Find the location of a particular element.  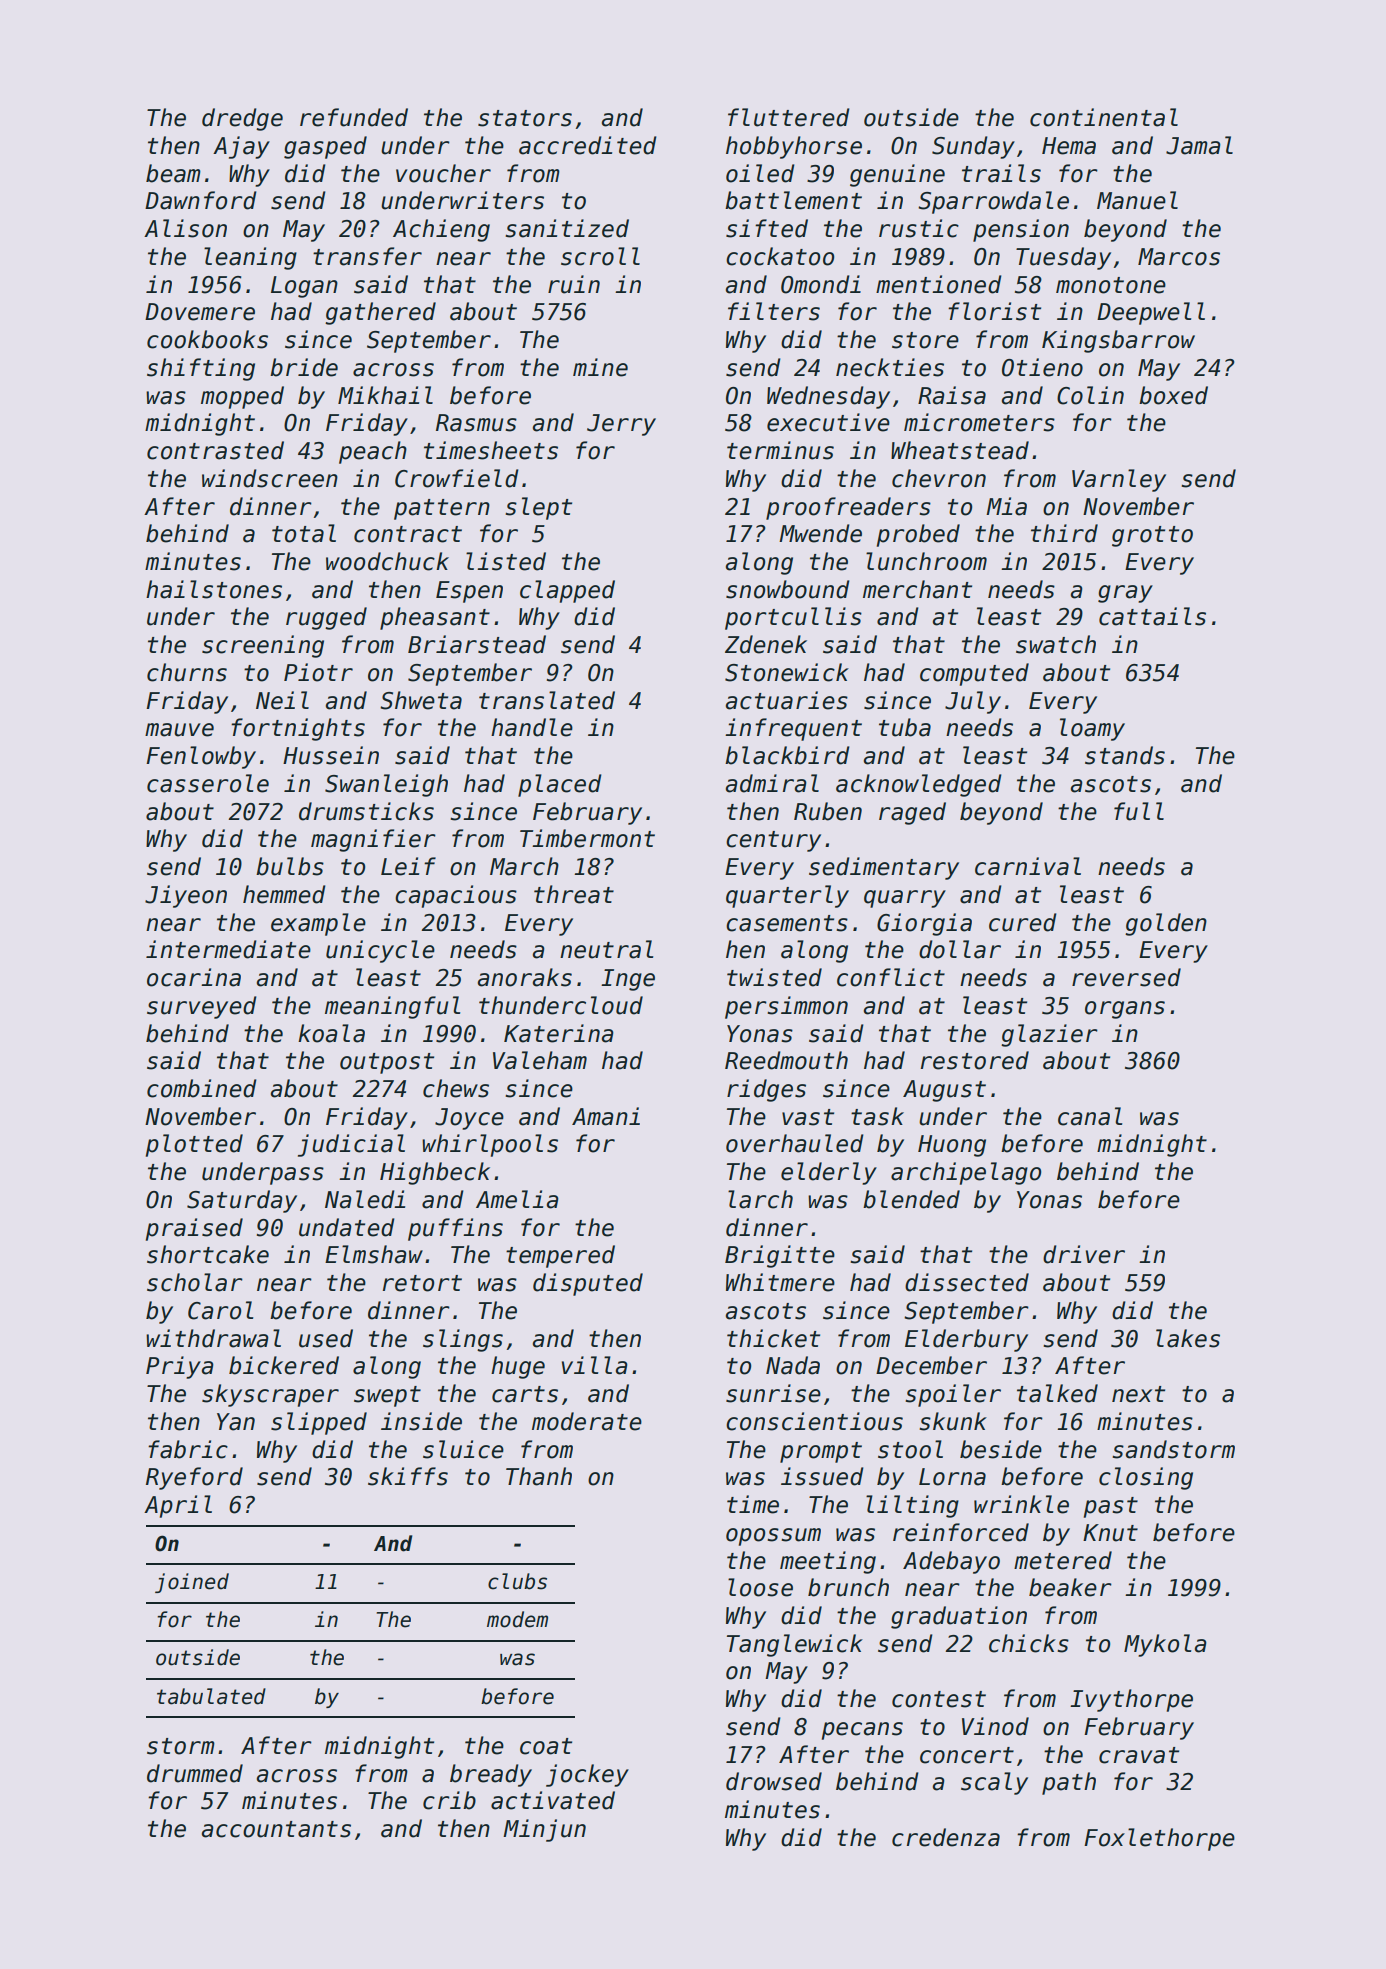

dredge is located at coordinates (242, 119).
